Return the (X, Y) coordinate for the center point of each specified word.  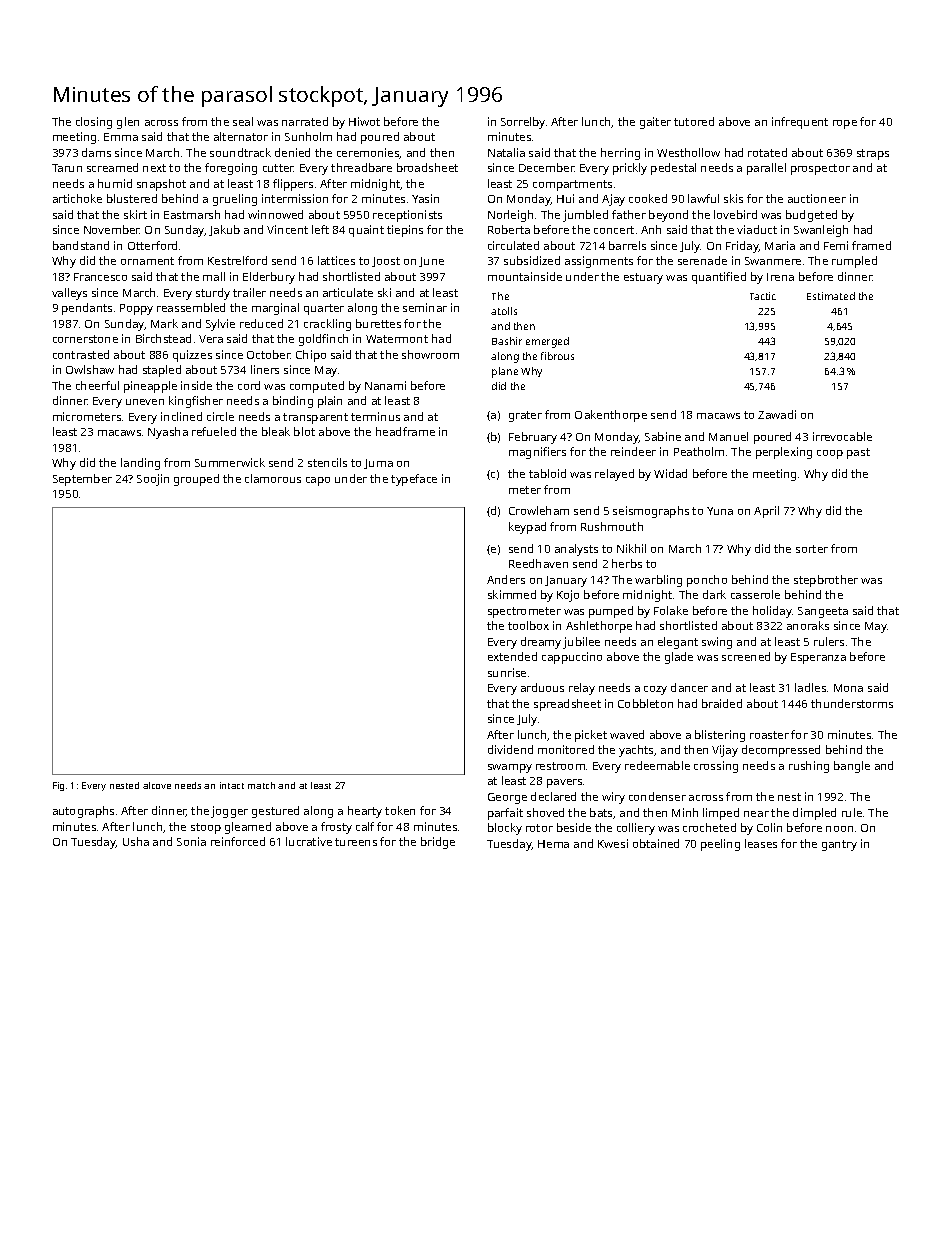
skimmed (512, 594)
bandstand (81, 245)
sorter (812, 549)
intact (232, 785)
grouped (196, 480)
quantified (719, 278)
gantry (839, 845)
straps (873, 154)
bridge (438, 843)
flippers (293, 185)
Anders (506, 579)
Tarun (67, 168)
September (82, 480)
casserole (755, 594)
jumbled (585, 216)
